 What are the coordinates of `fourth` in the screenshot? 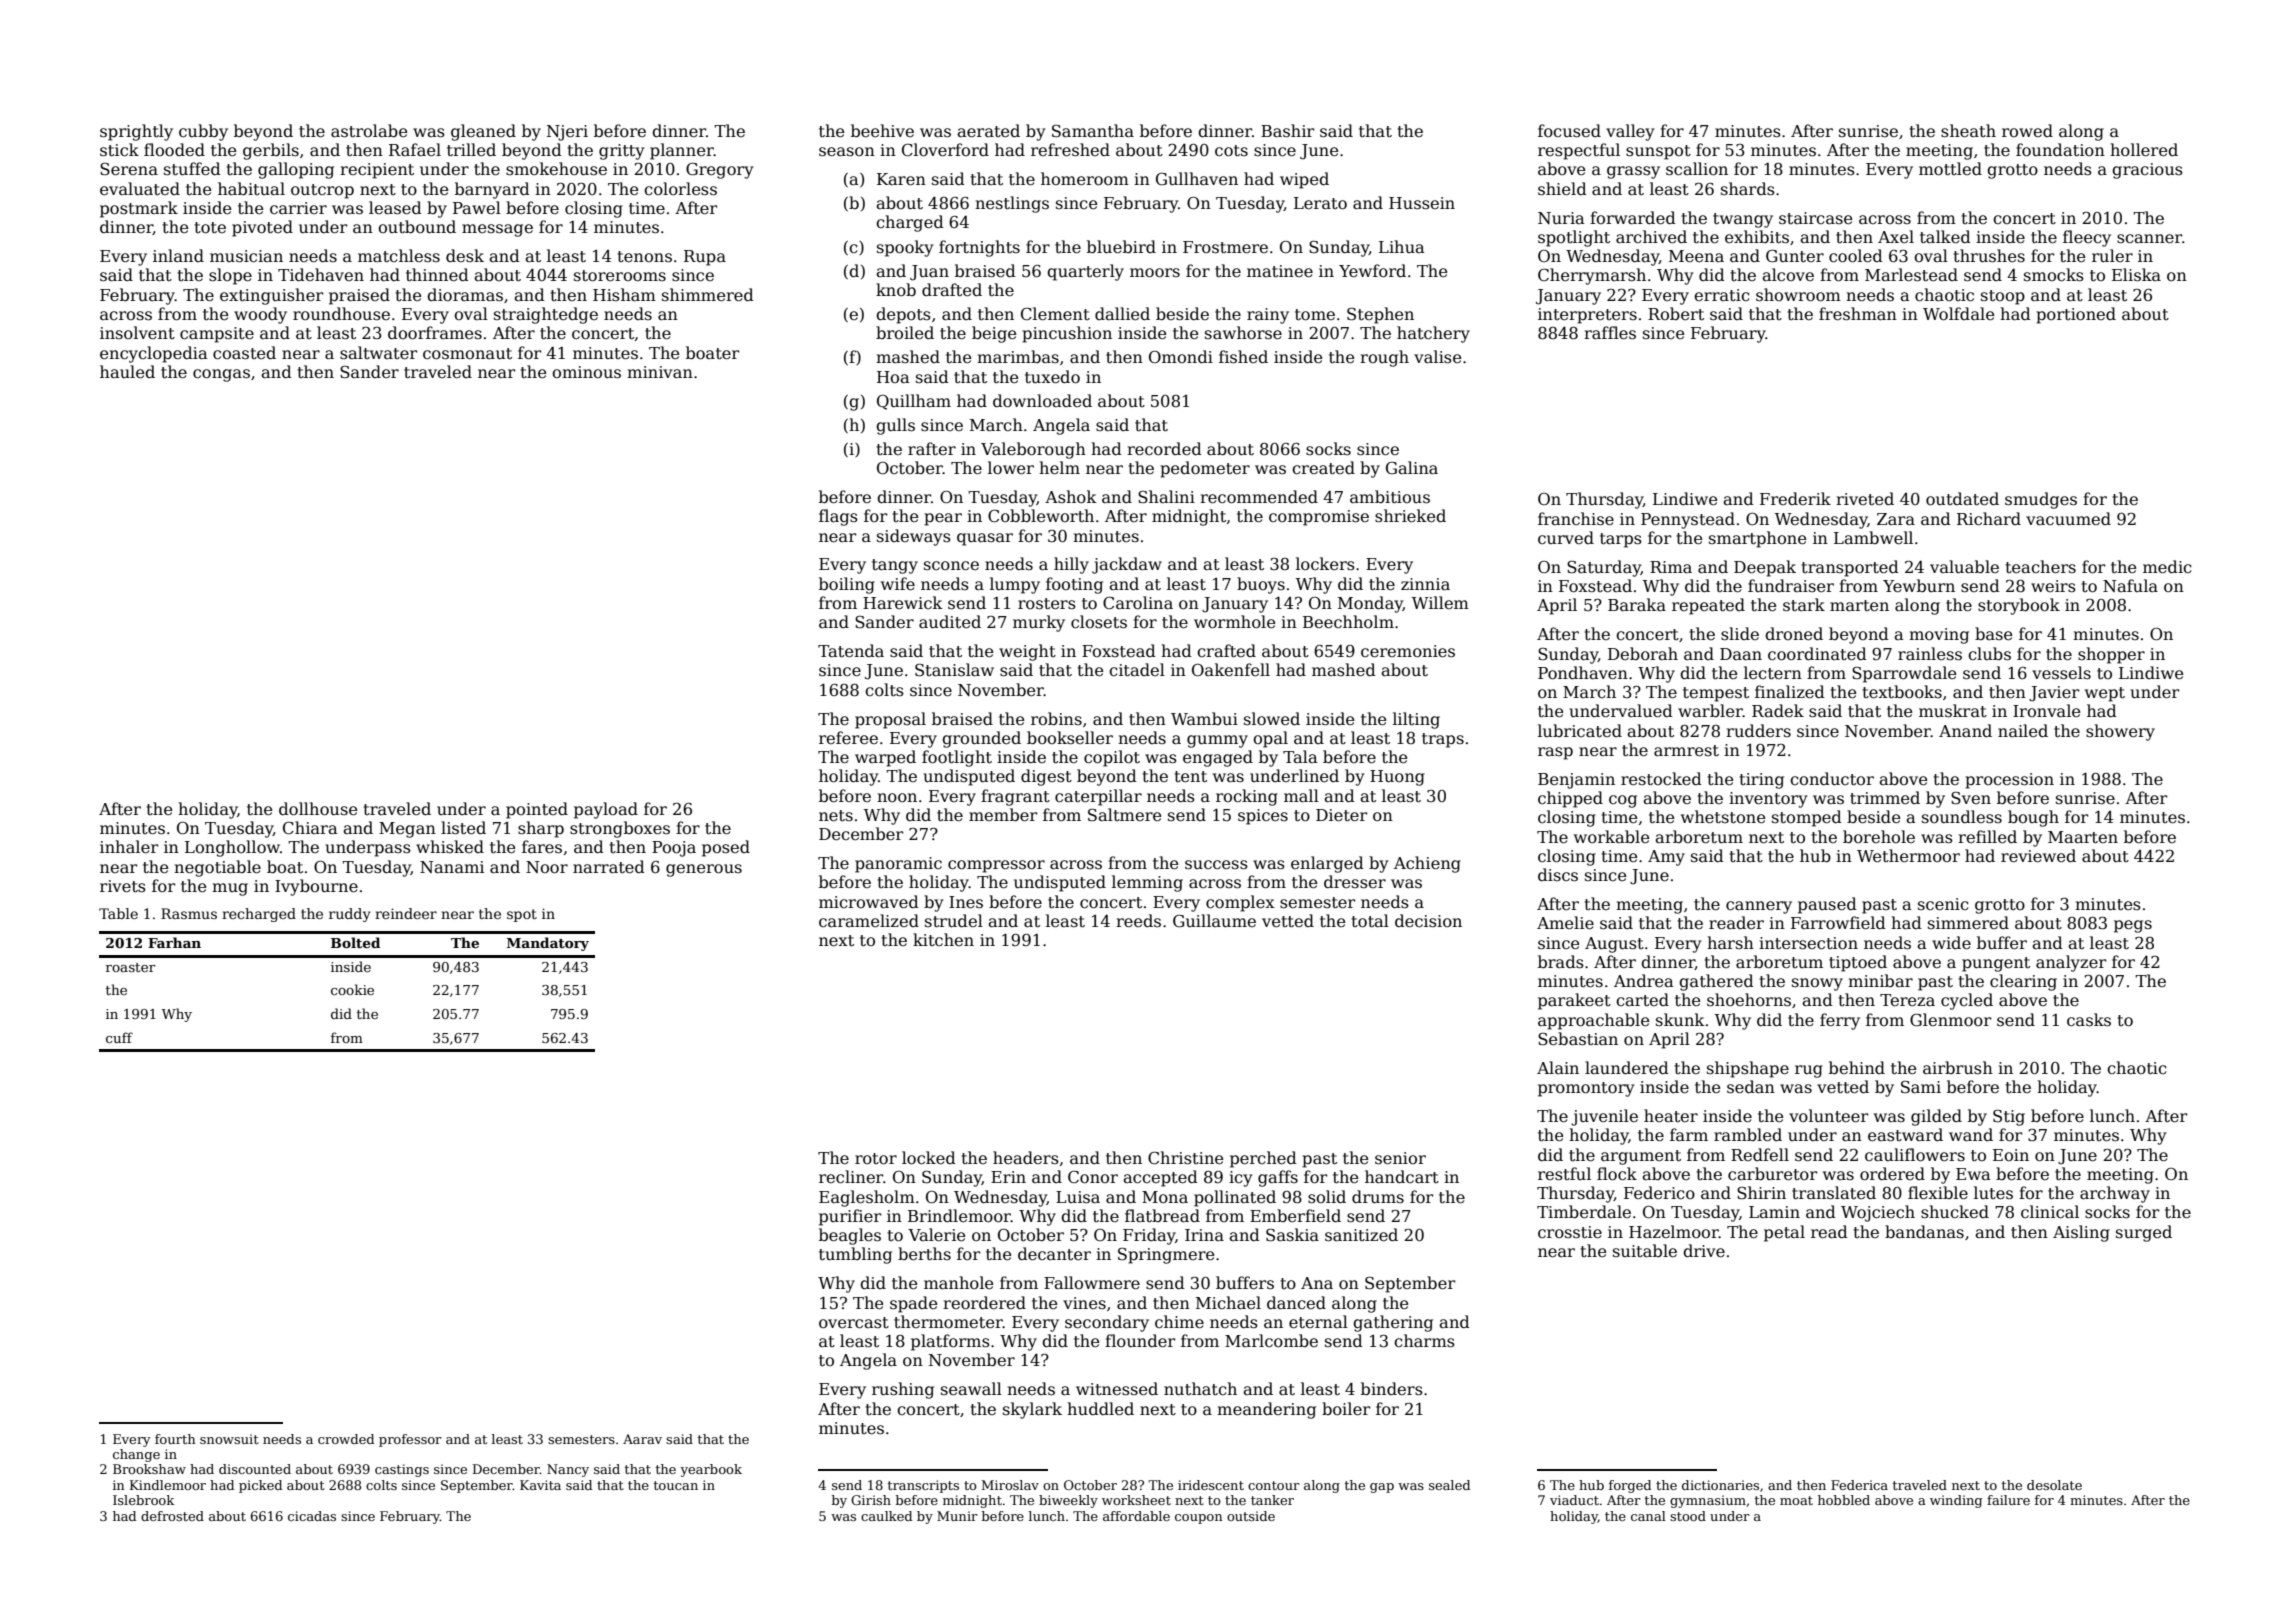 It's located at (175, 1439).
